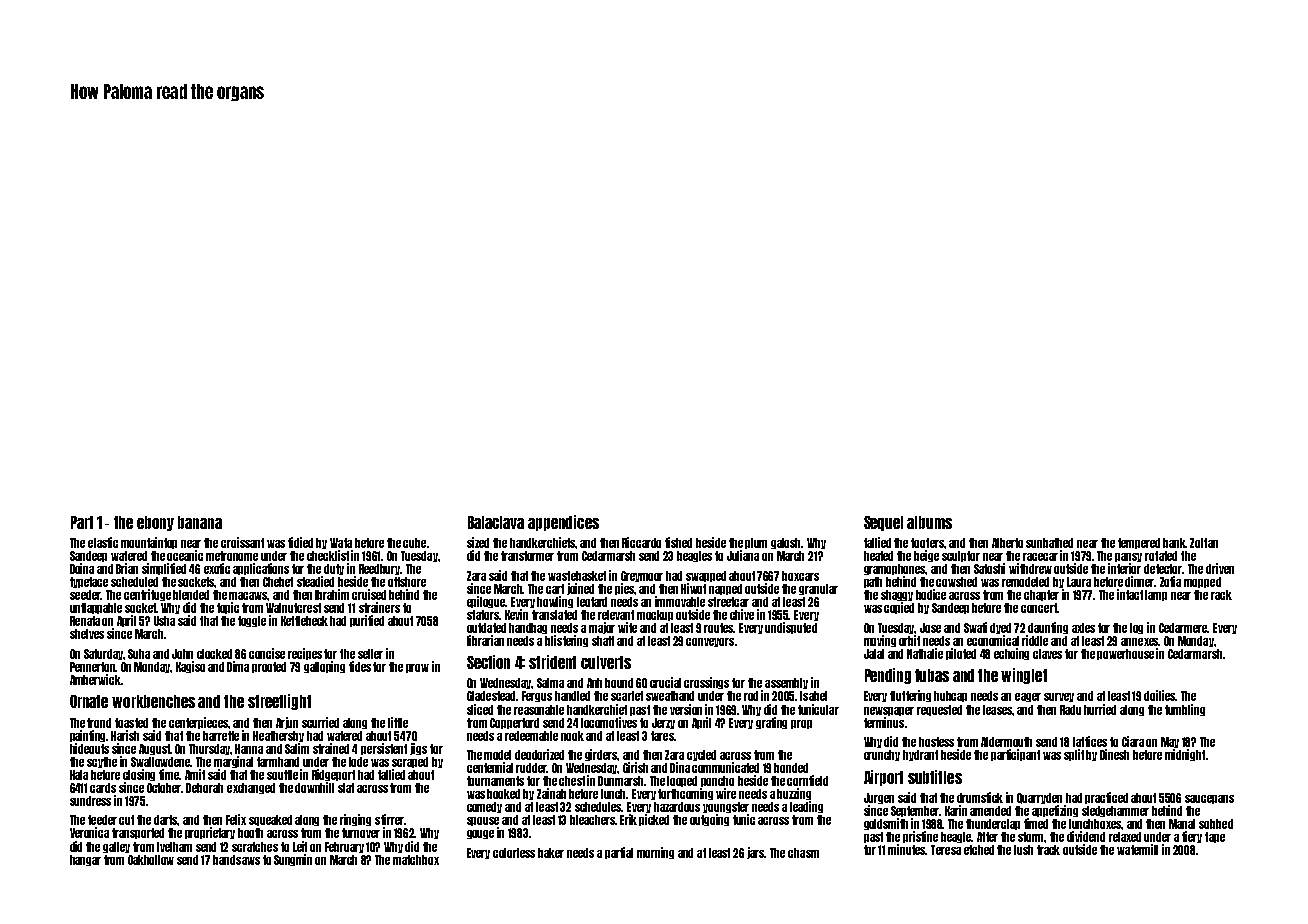 The width and height of the page is (1308, 924). Describe the element at coordinates (998, 710) in the page. I see `leases` at that location.
